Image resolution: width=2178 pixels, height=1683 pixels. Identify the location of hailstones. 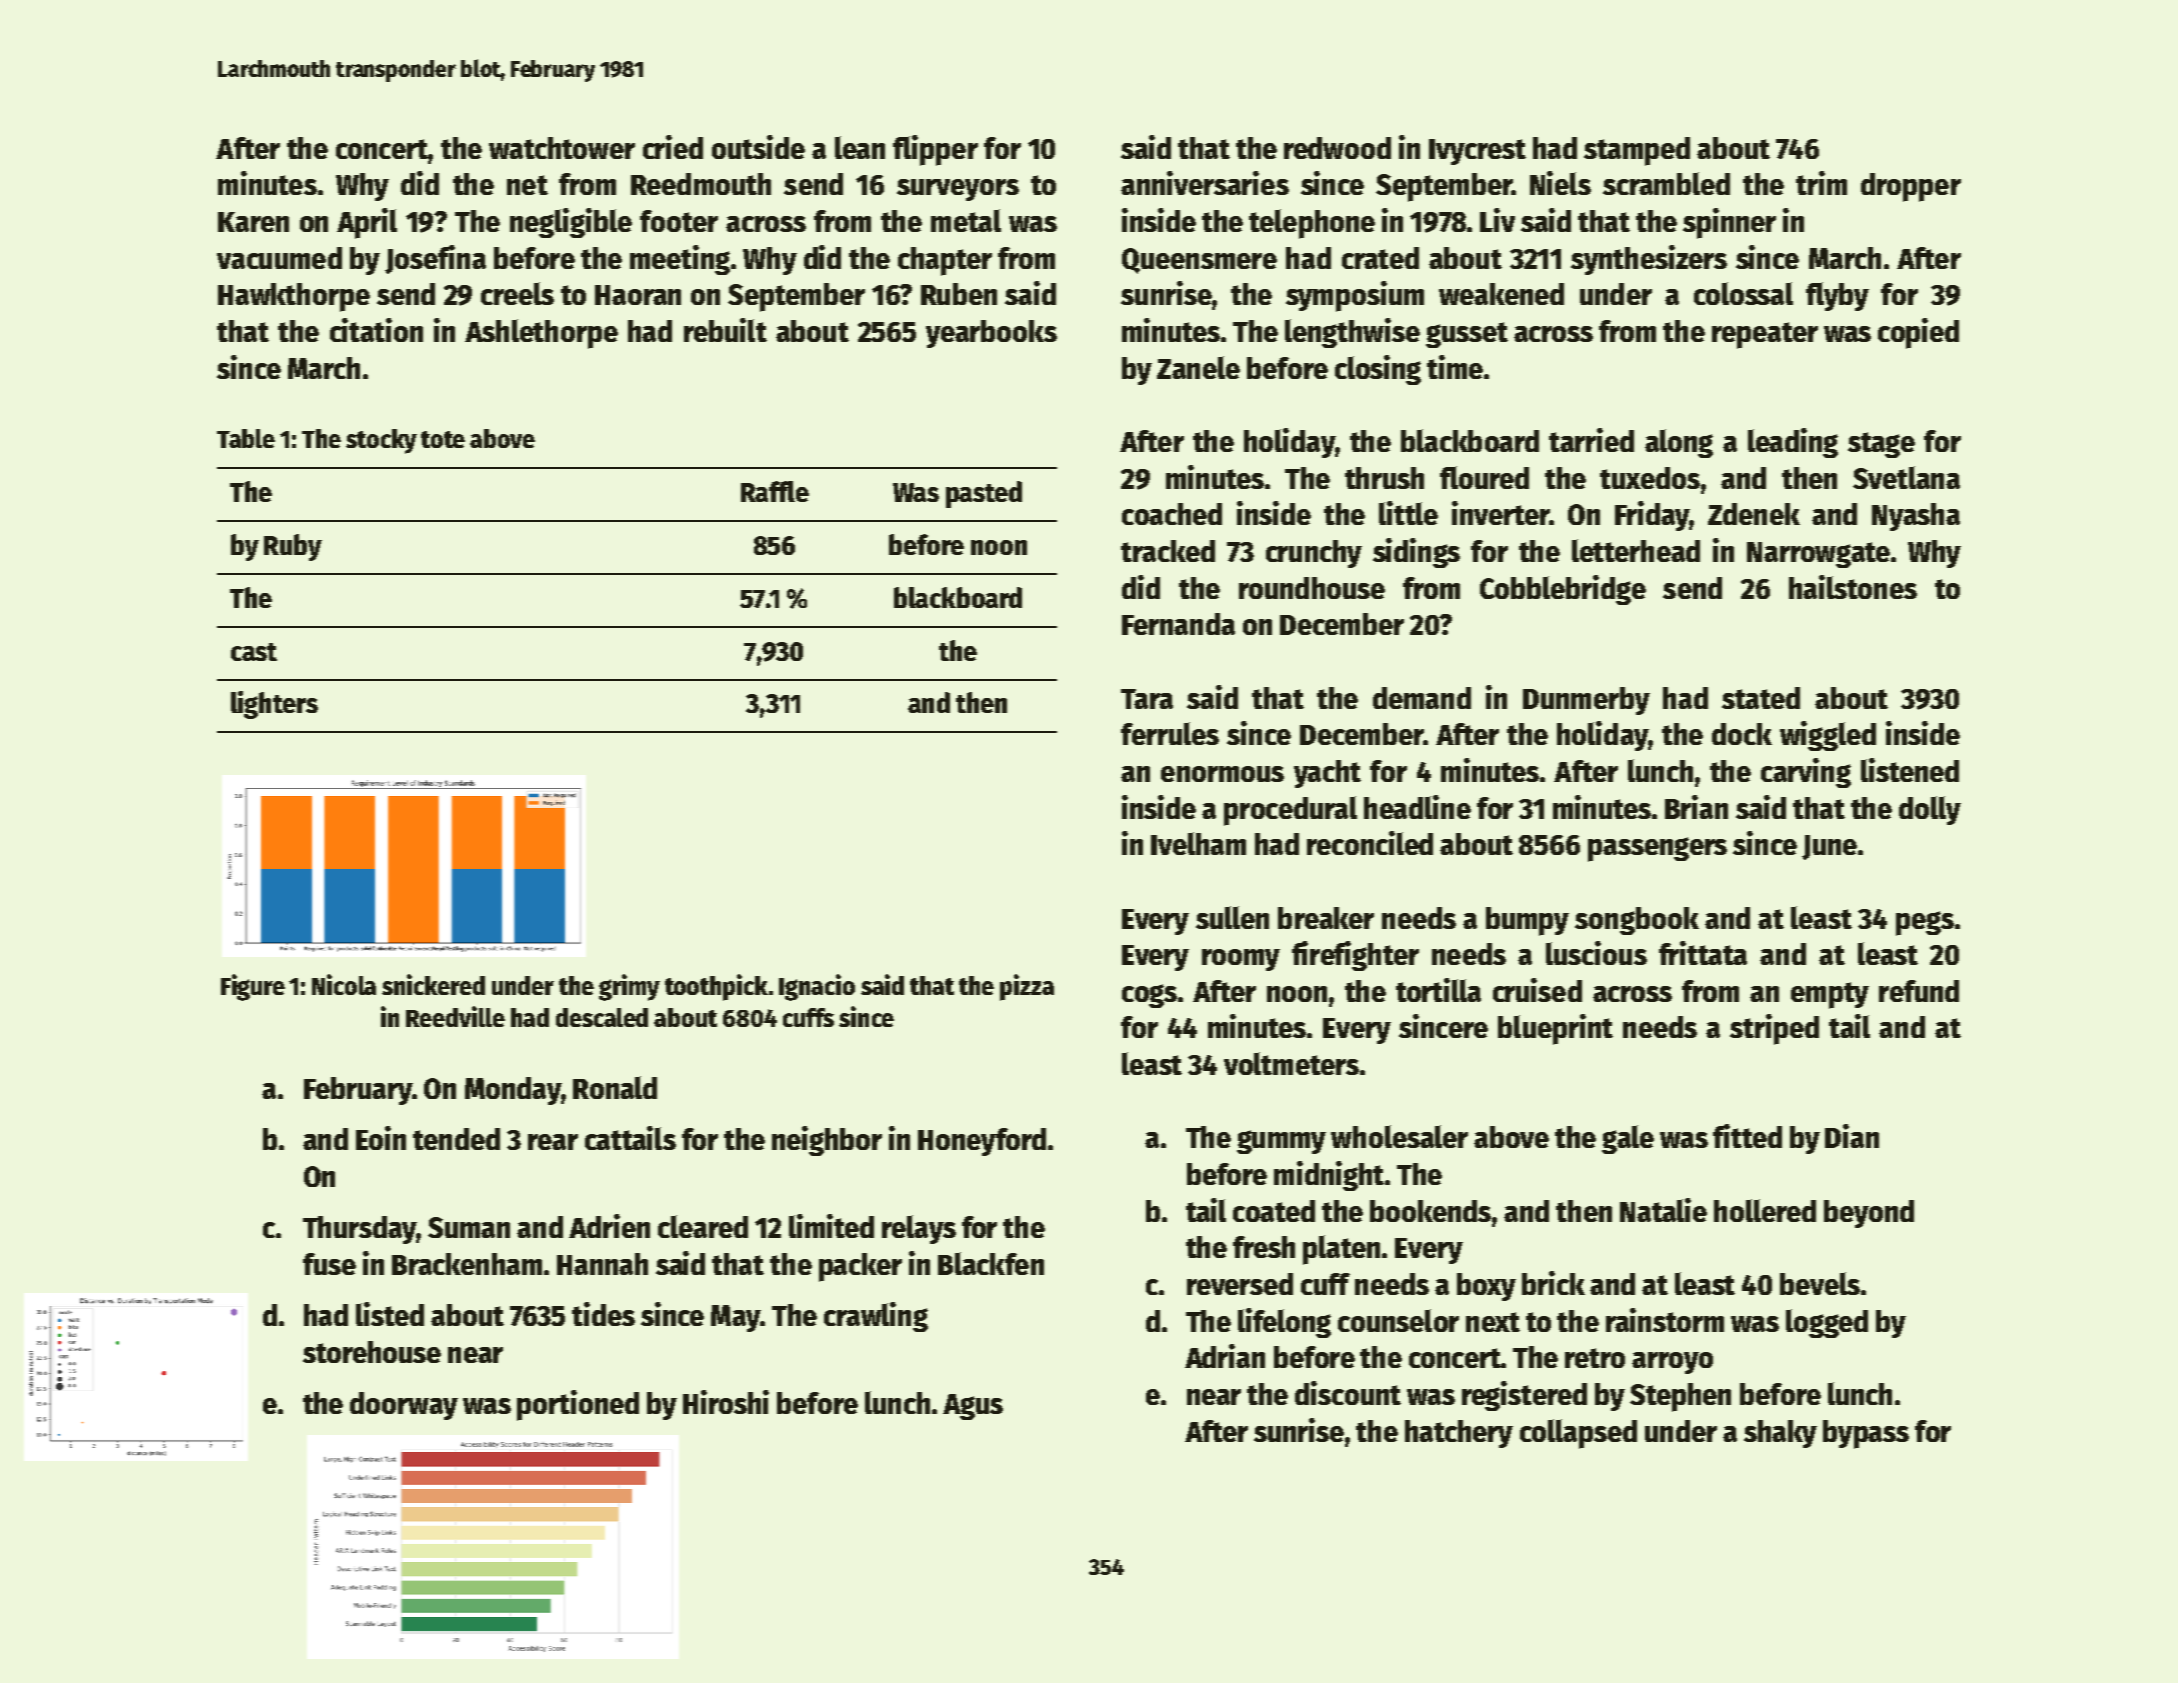
(1853, 587).
